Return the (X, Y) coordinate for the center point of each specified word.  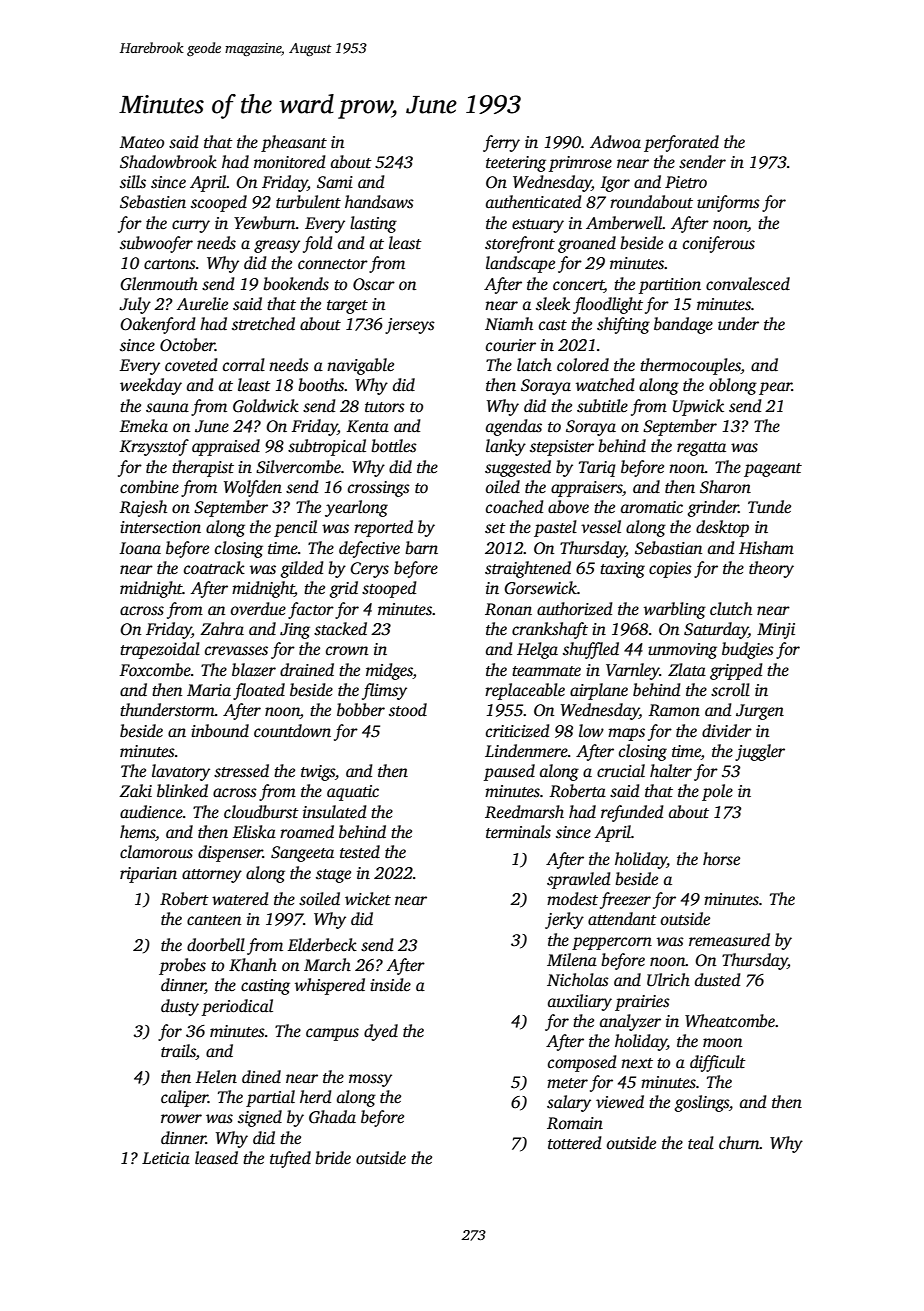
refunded (632, 813)
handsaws (379, 202)
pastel (555, 528)
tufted (290, 1159)
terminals (518, 832)
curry (191, 226)
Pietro (686, 182)
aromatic (652, 507)
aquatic (353, 793)
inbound (220, 731)
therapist (203, 468)
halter (671, 771)
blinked (182, 790)
